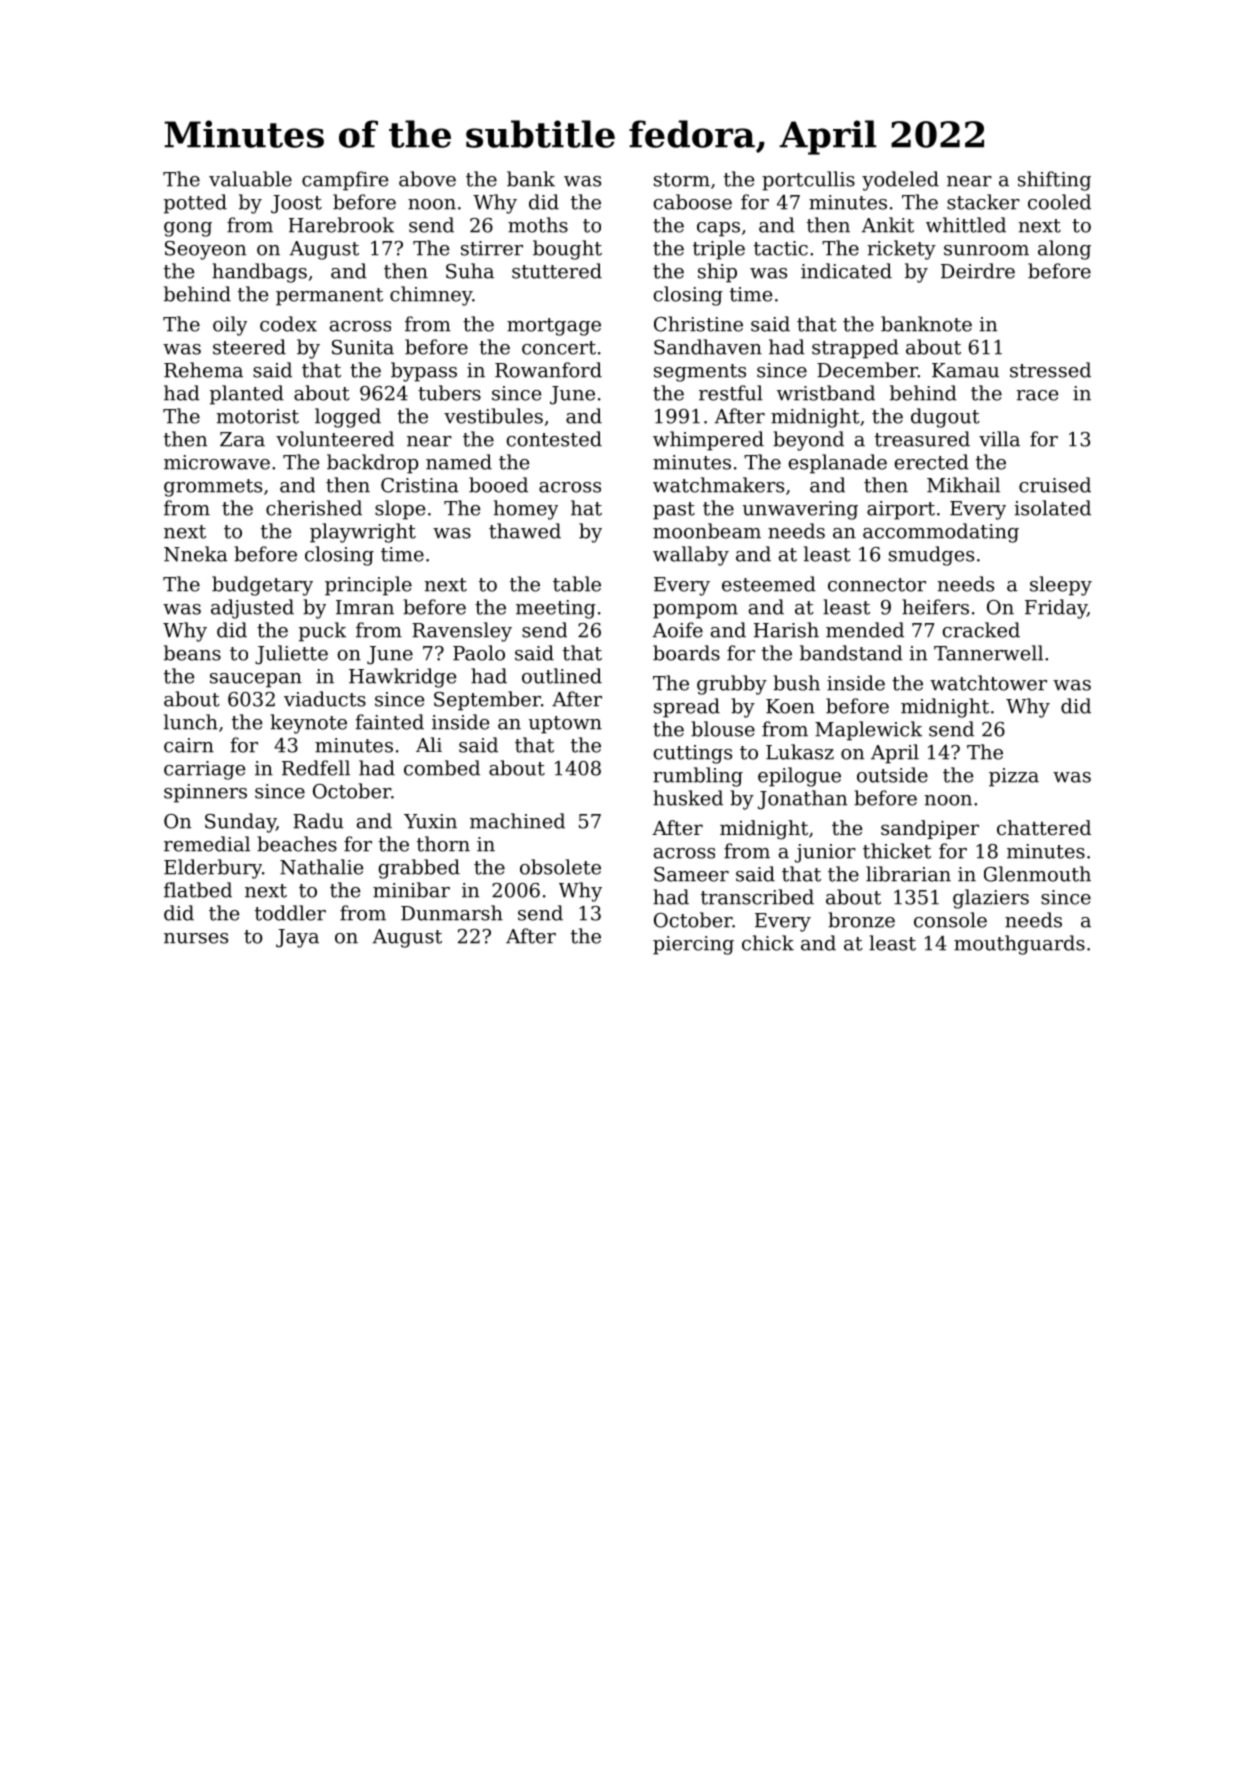  What do you see at coordinates (565, 725) in the screenshot?
I see `uptown` at bounding box center [565, 725].
